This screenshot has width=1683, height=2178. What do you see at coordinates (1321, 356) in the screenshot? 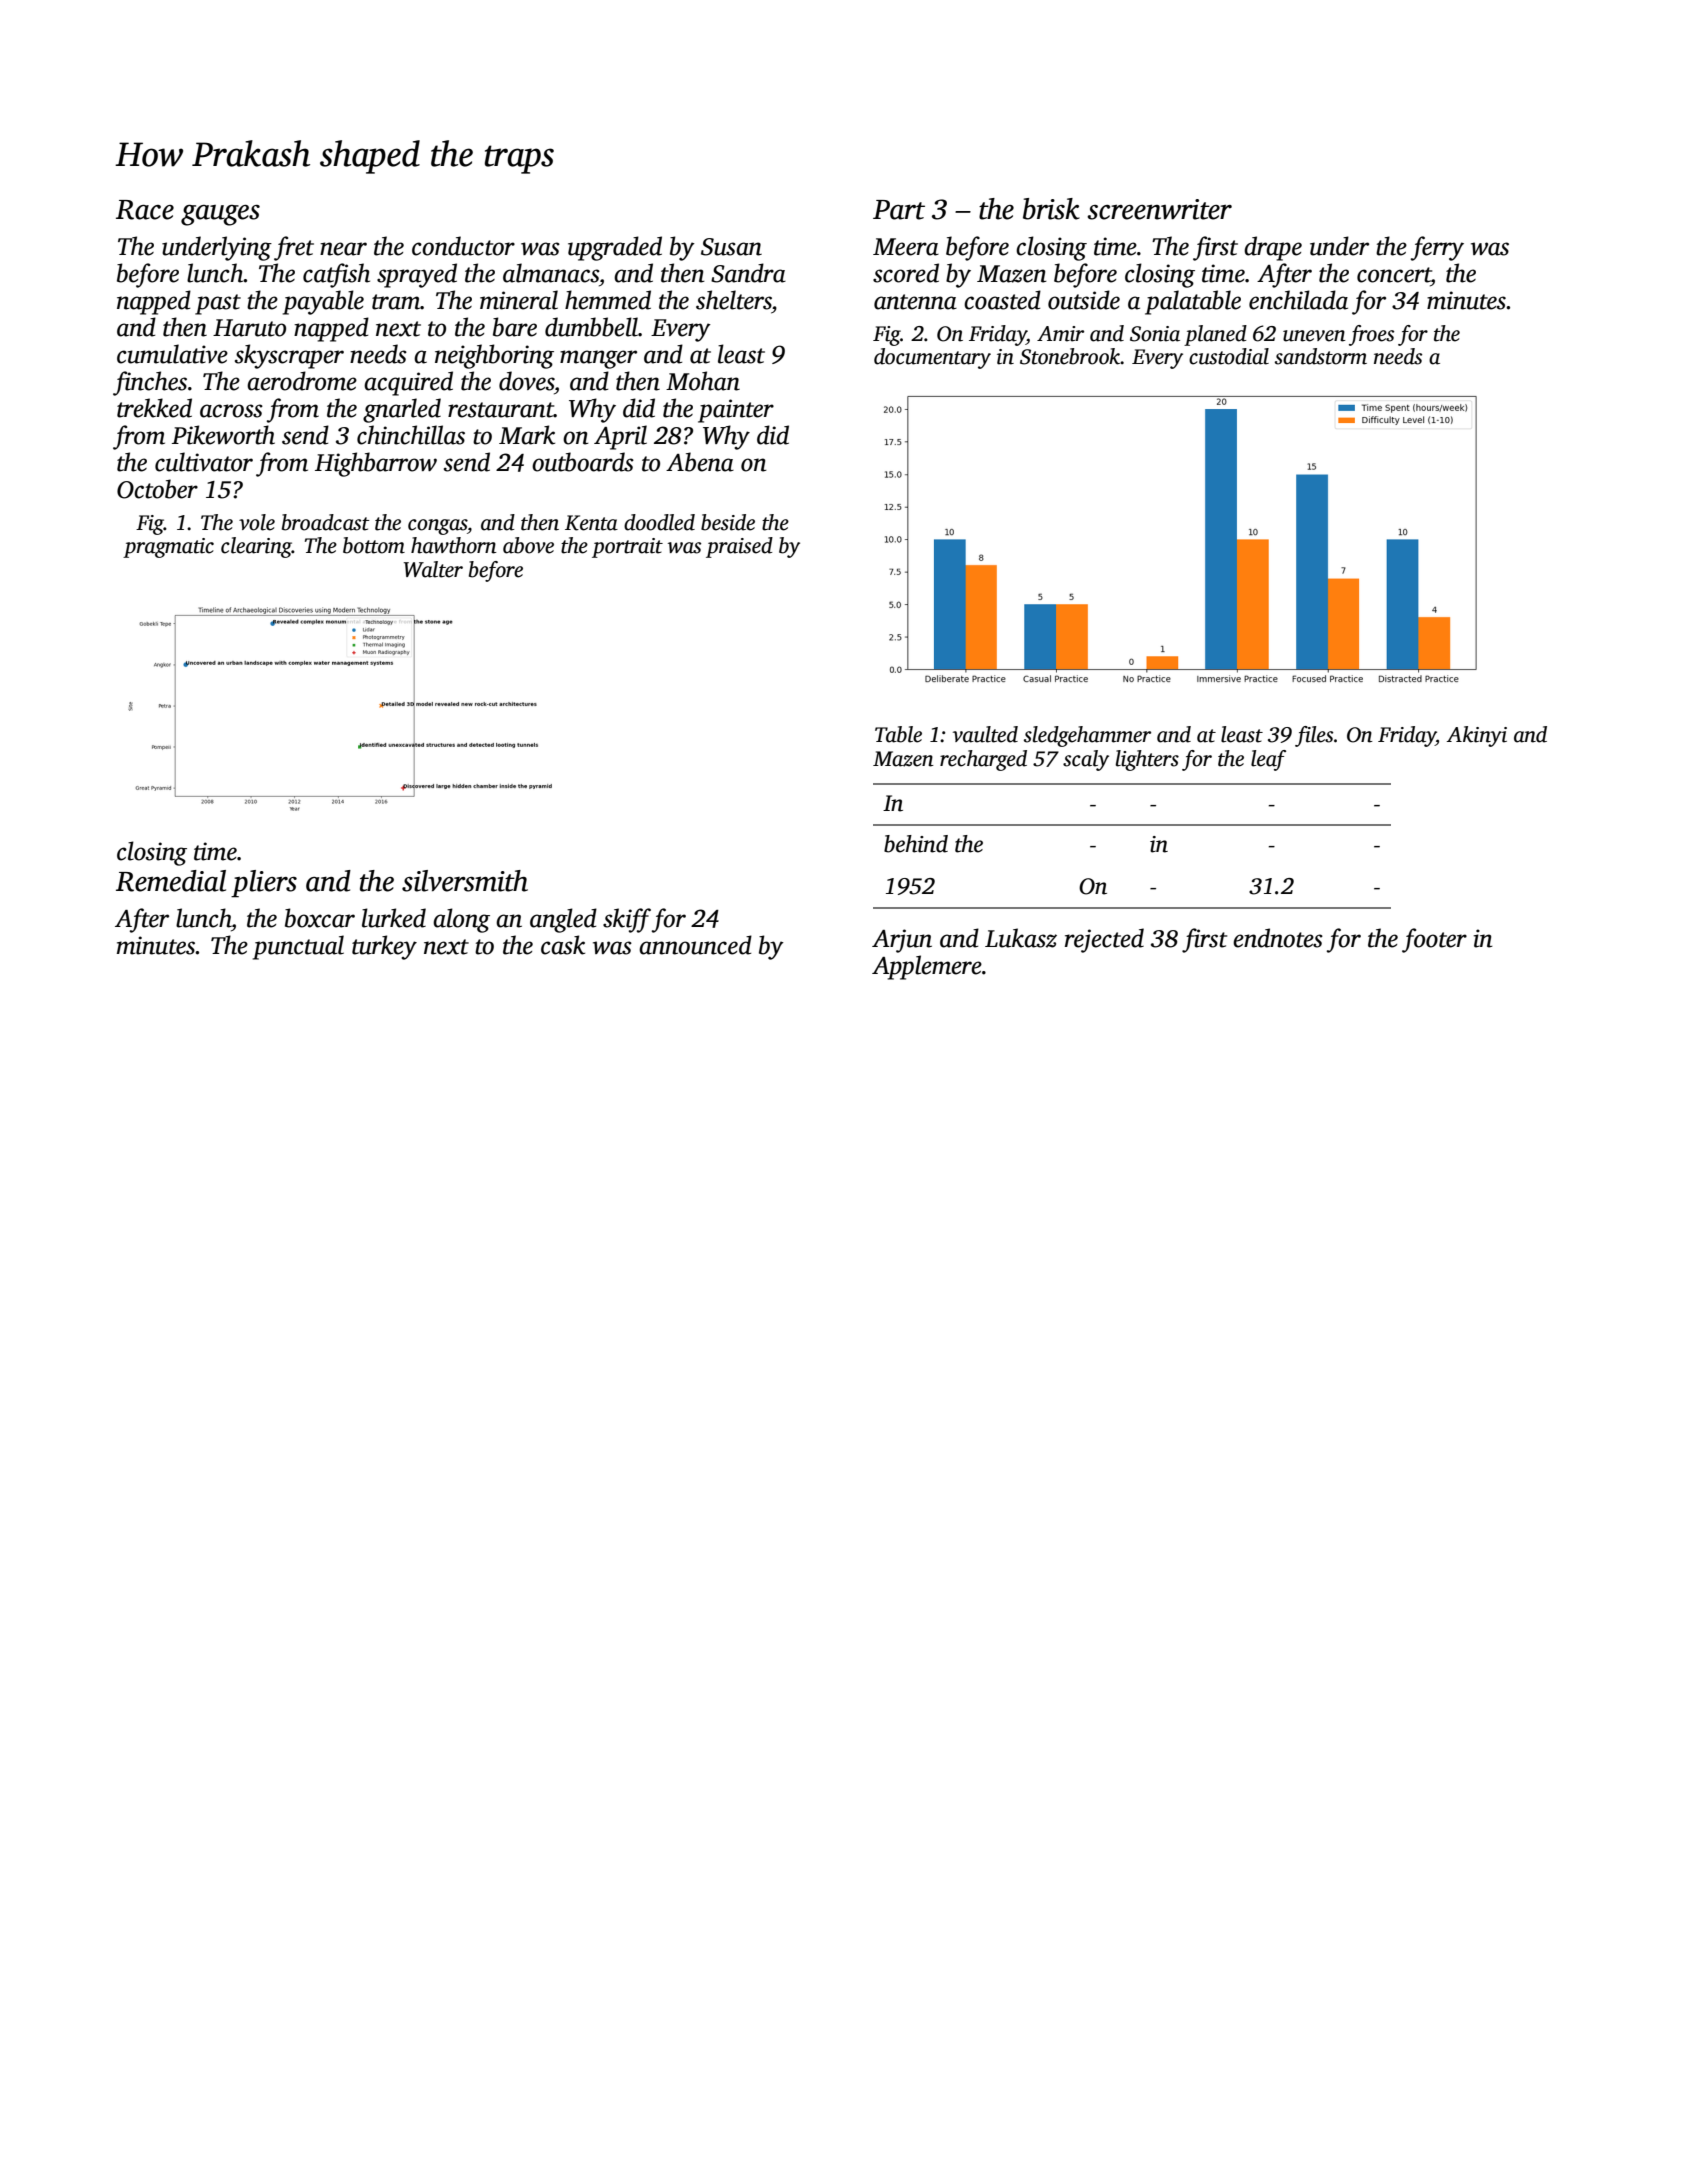
I see `sandstorm` at bounding box center [1321, 356].
